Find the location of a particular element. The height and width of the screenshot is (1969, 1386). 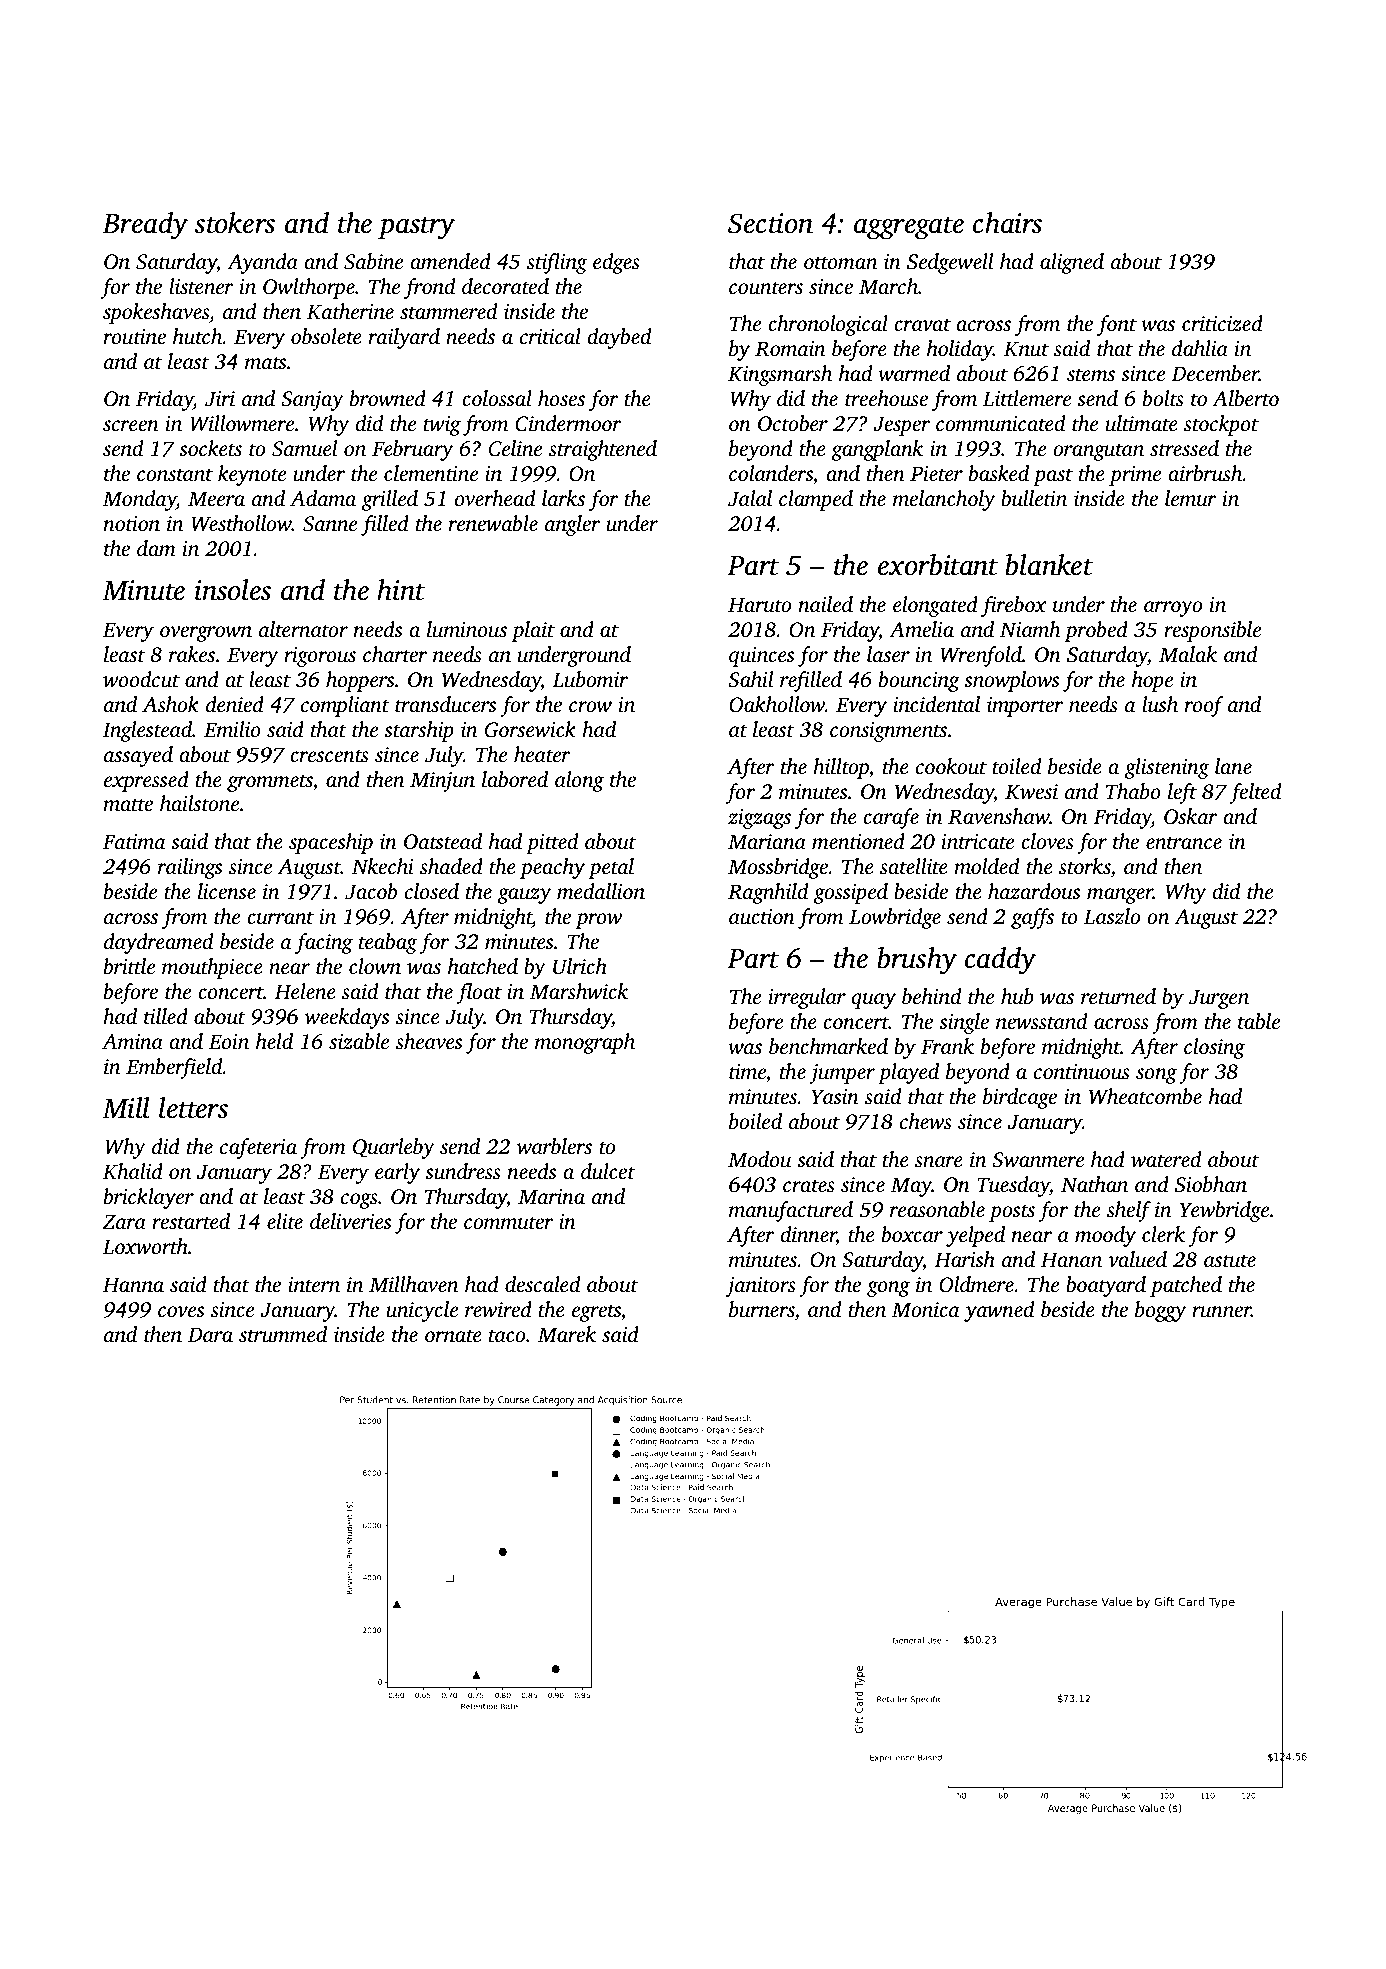

criticized is located at coordinates (1222, 323).
